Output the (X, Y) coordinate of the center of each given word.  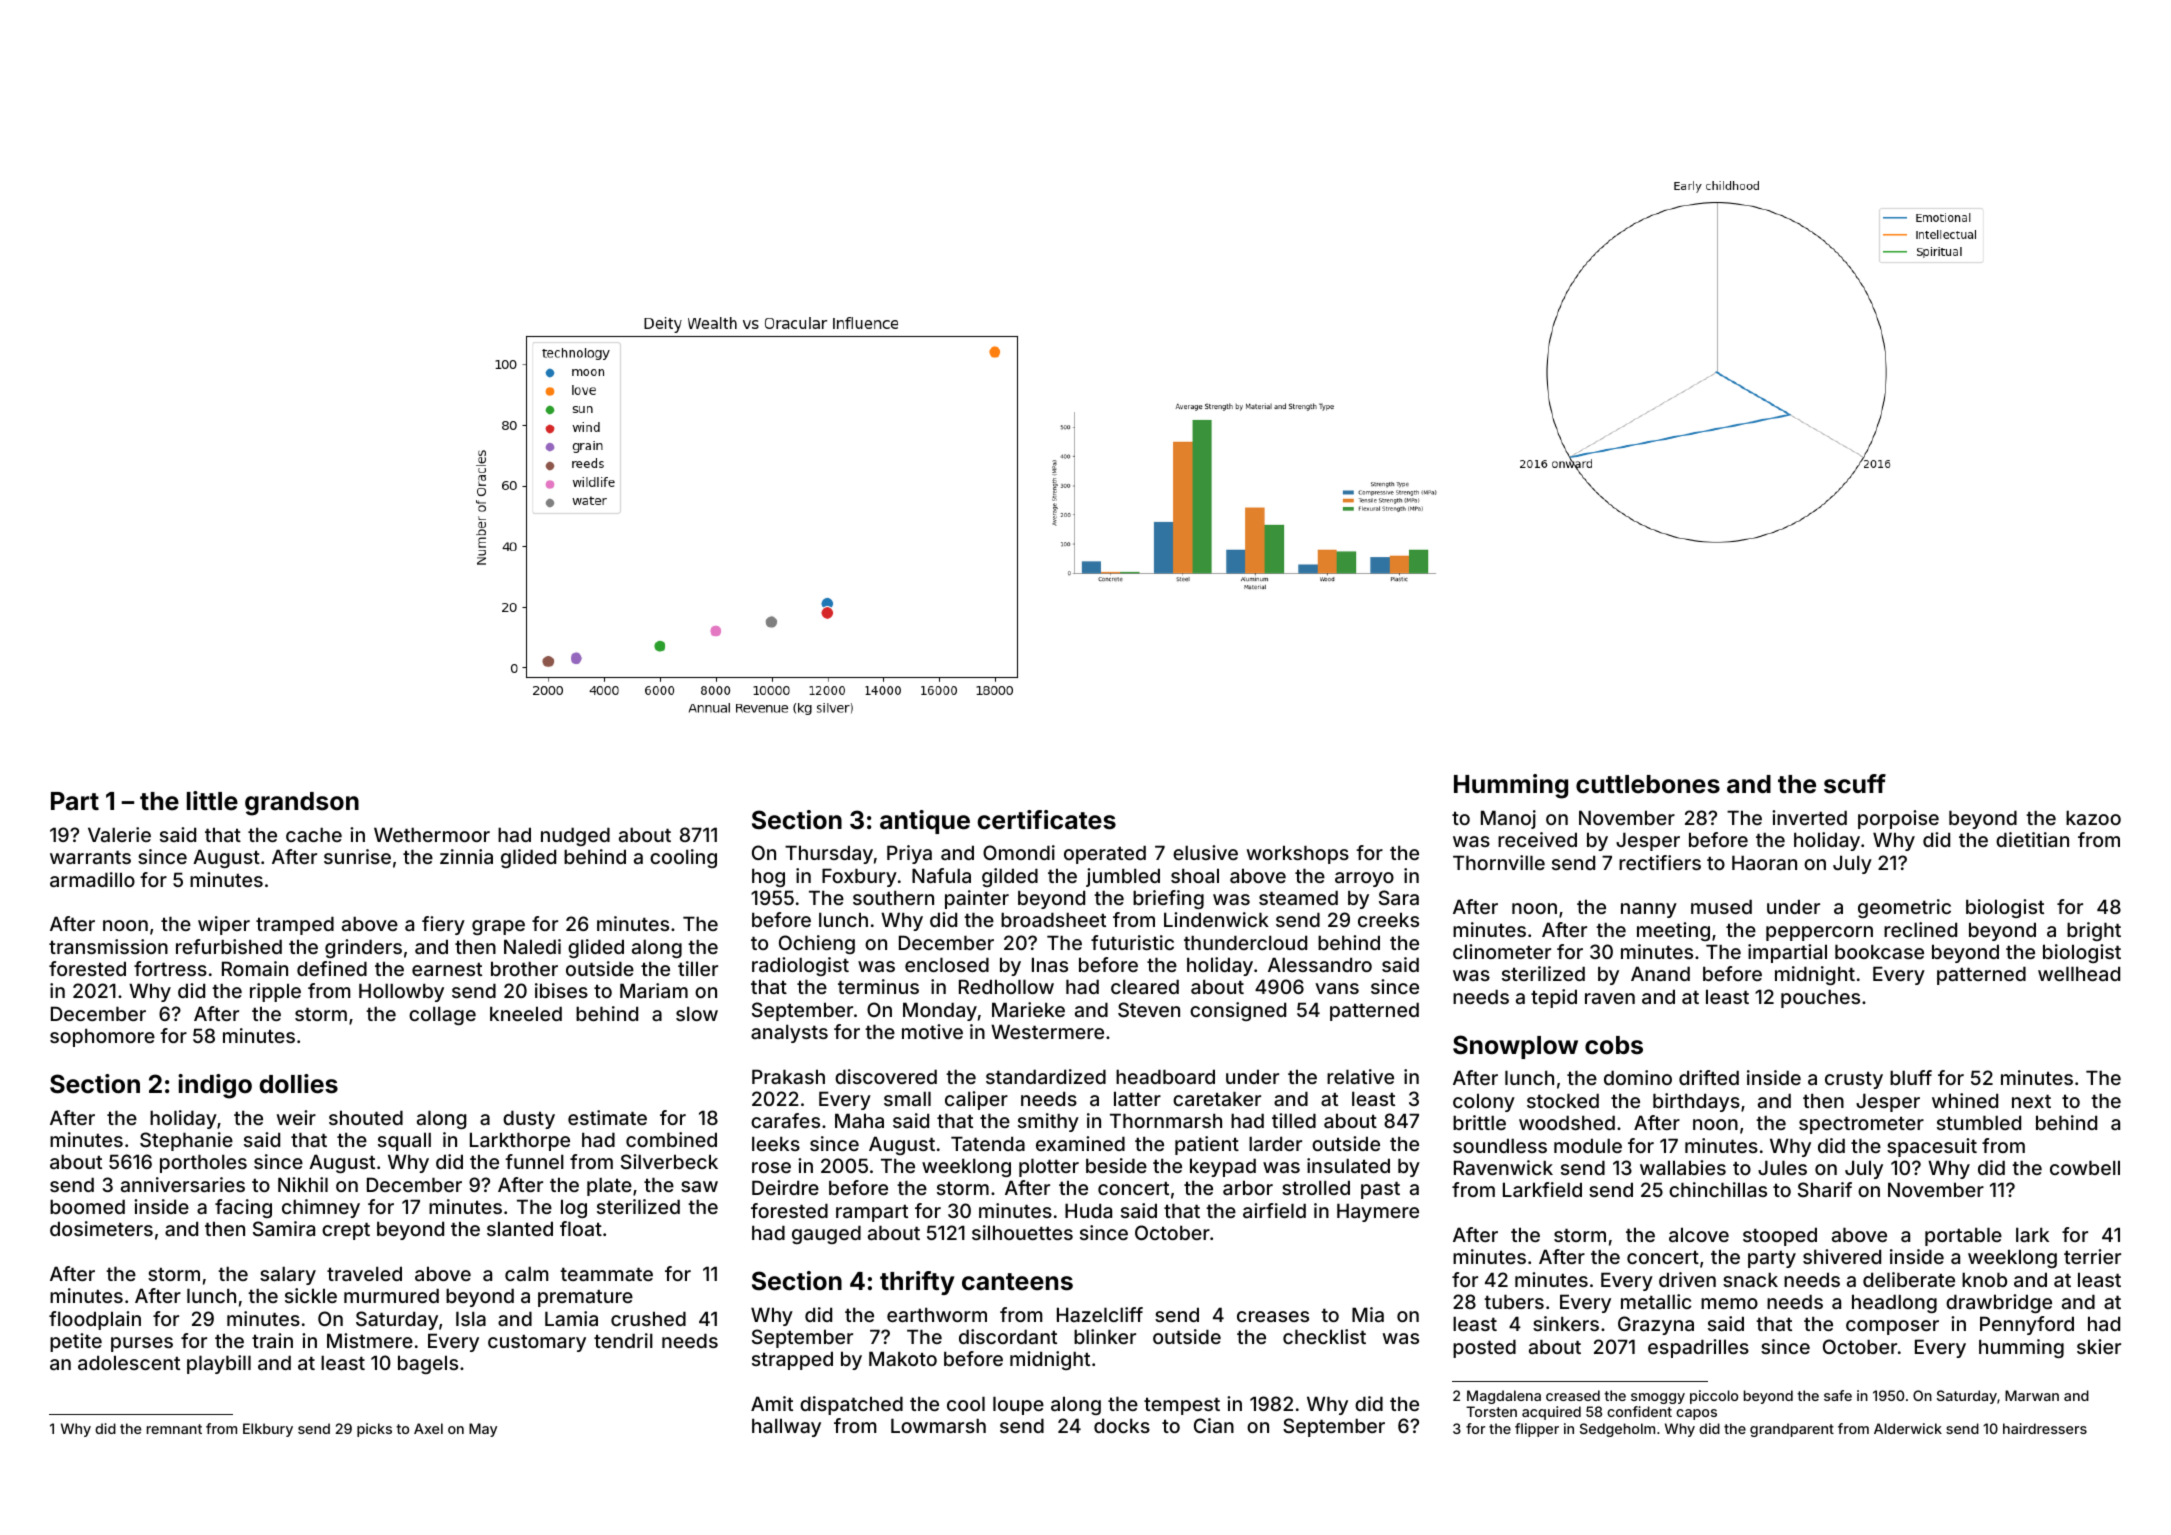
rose (771, 1167)
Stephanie (186, 1141)
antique (925, 822)
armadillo (92, 879)
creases (1273, 1316)
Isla (471, 1318)
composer (1892, 1327)
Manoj (1508, 819)
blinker (1105, 1336)
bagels (428, 1364)
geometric (1904, 908)
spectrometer (1861, 1125)
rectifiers (1660, 862)
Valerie (119, 834)
